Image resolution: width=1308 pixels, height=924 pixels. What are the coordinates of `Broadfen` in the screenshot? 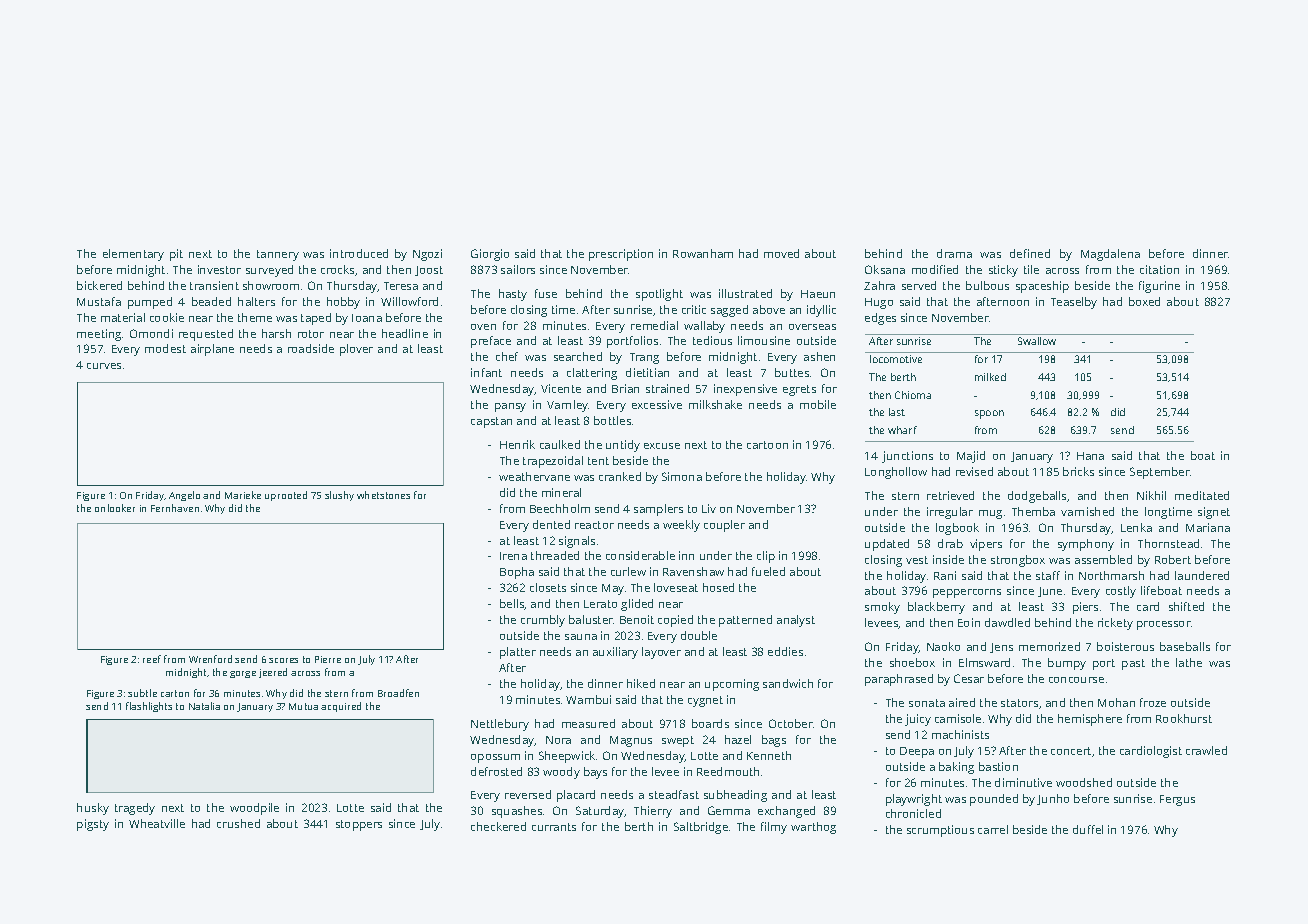 It's located at (398, 693).
